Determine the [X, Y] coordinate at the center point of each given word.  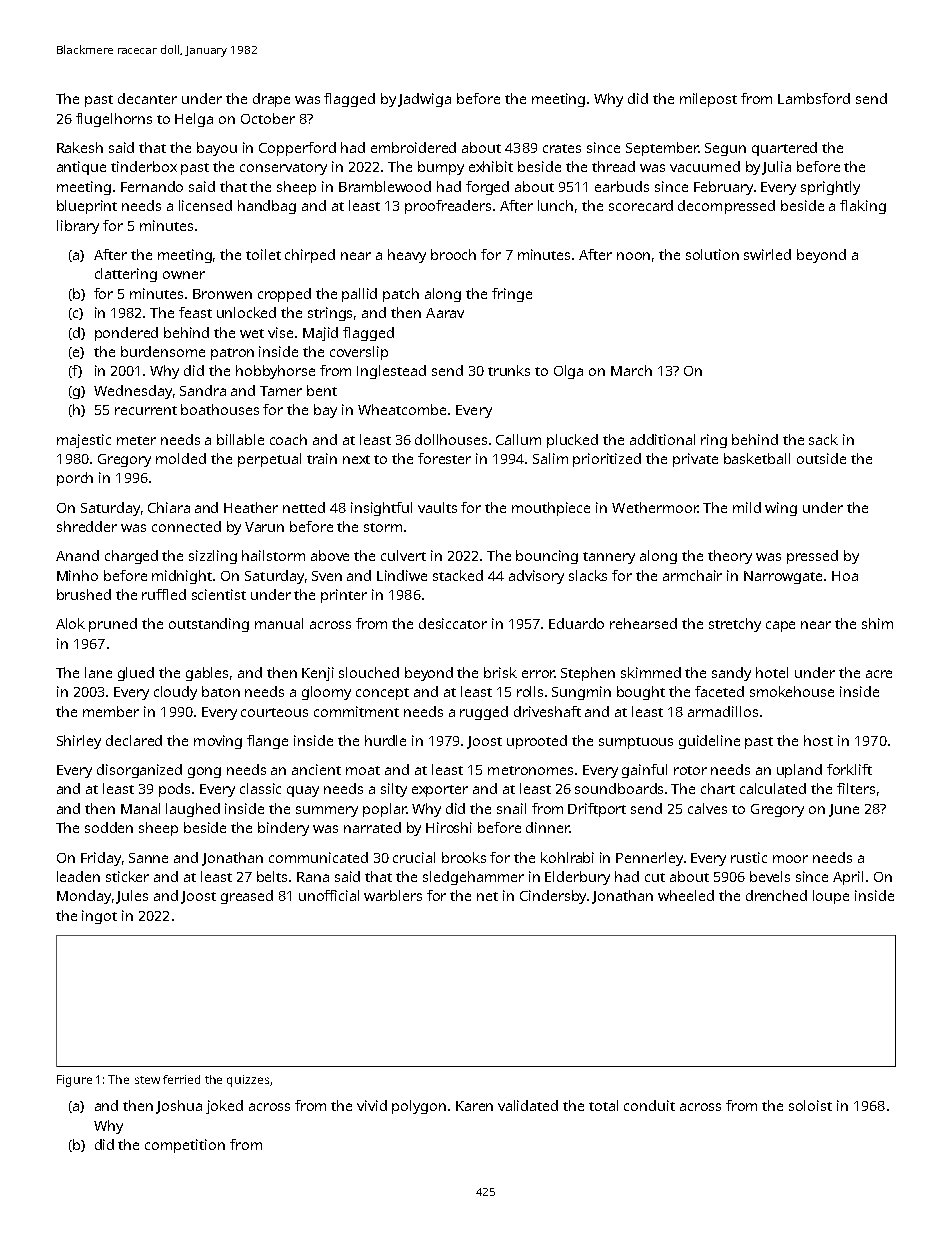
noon [633, 256]
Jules [132, 897]
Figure [74, 1081]
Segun [725, 149]
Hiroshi [449, 827]
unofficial [329, 895]
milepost [708, 100]
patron [232, 354]
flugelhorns [114, 120]
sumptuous [636, 743]
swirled [767, 254]
